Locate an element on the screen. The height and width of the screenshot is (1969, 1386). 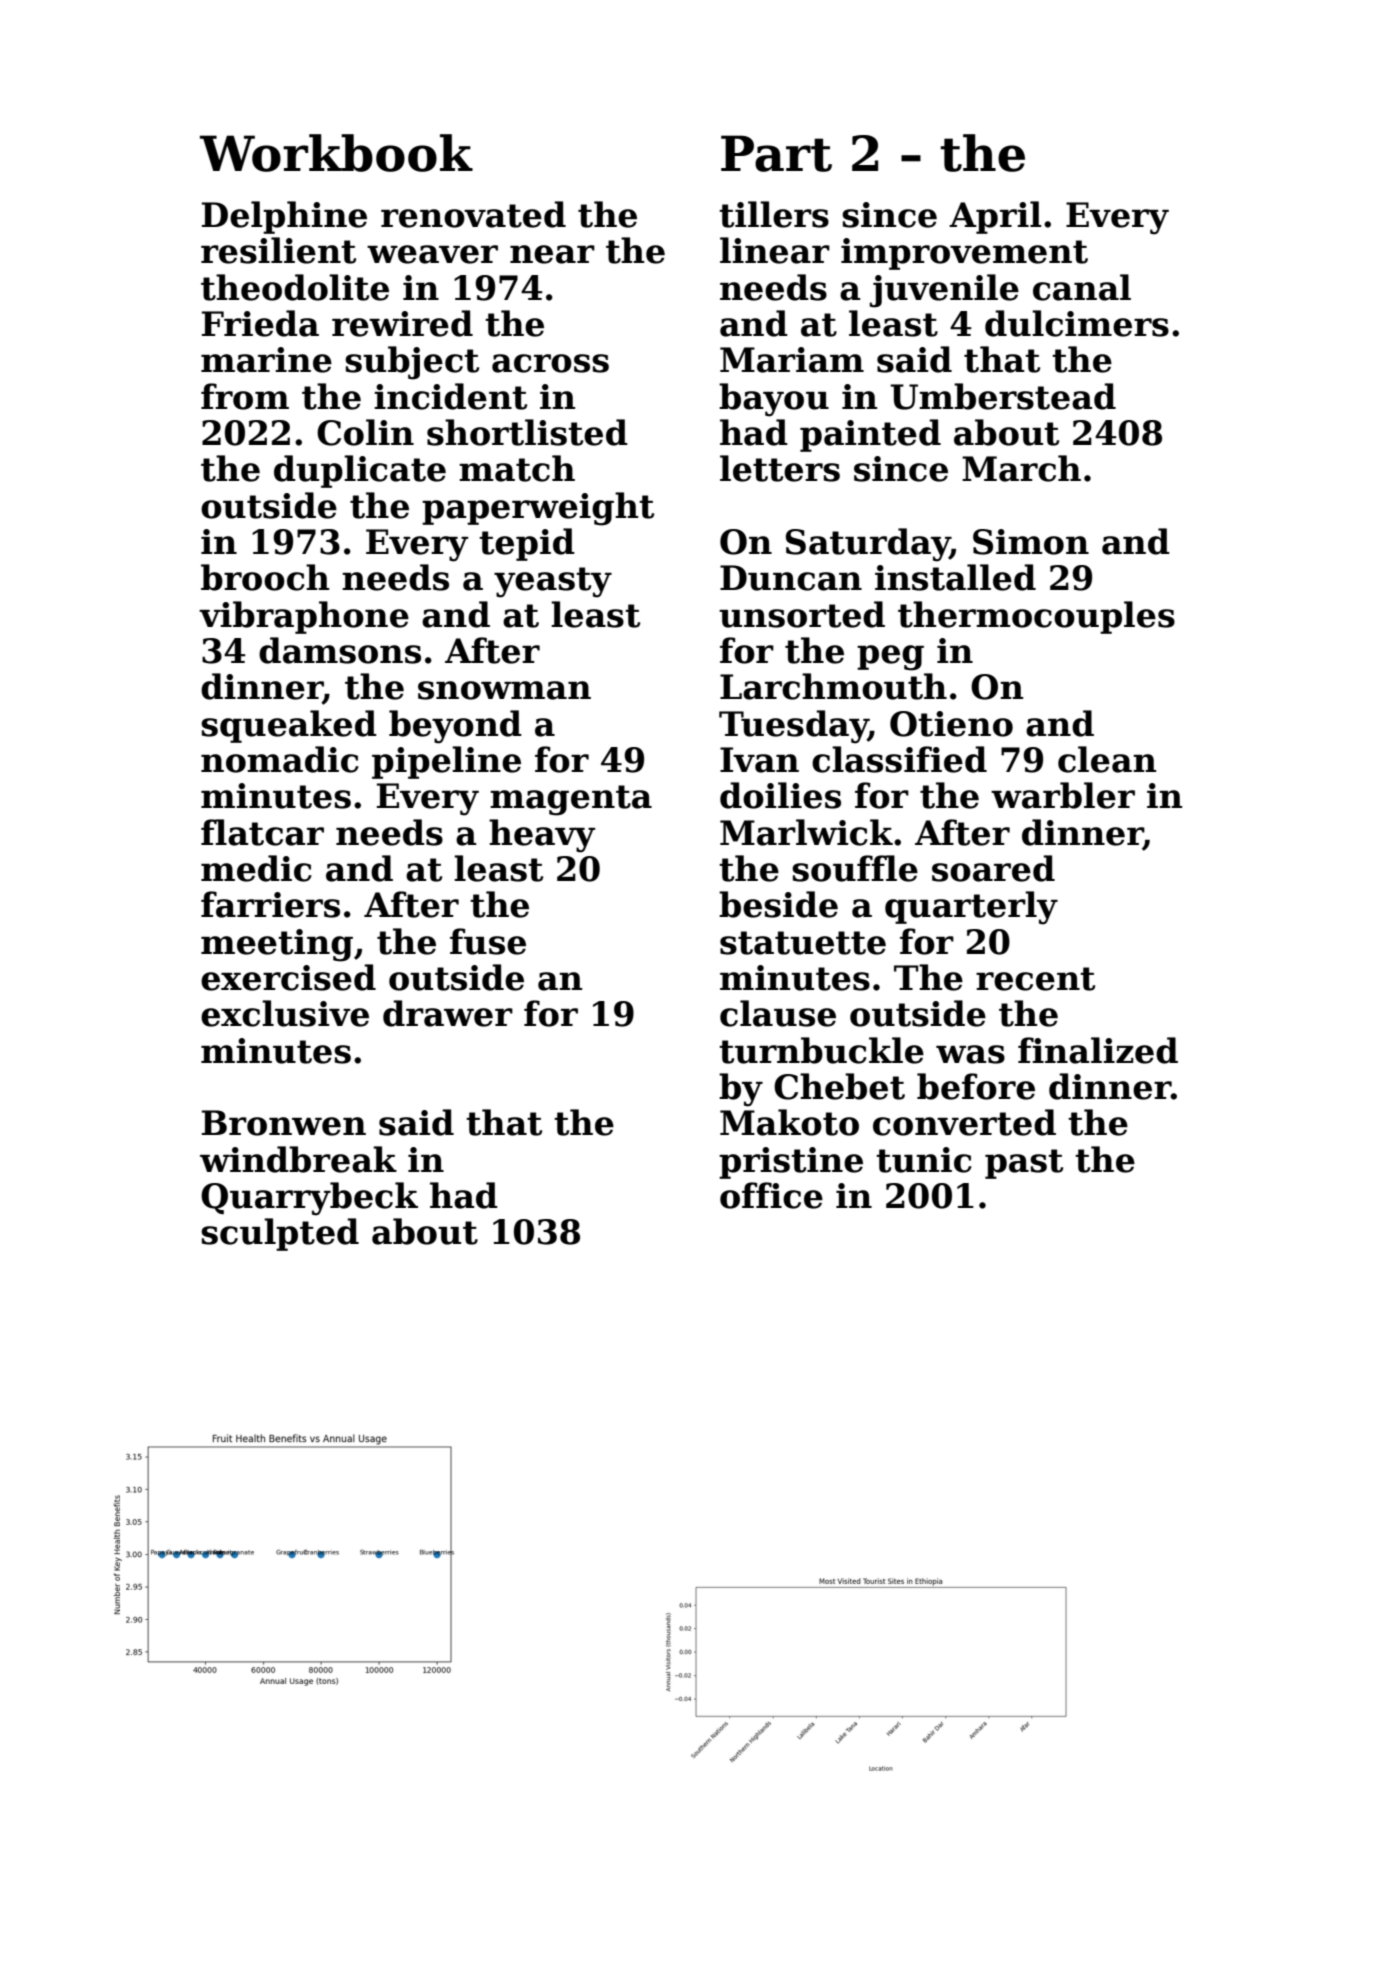
beside is located at coordinates (778, 904).
